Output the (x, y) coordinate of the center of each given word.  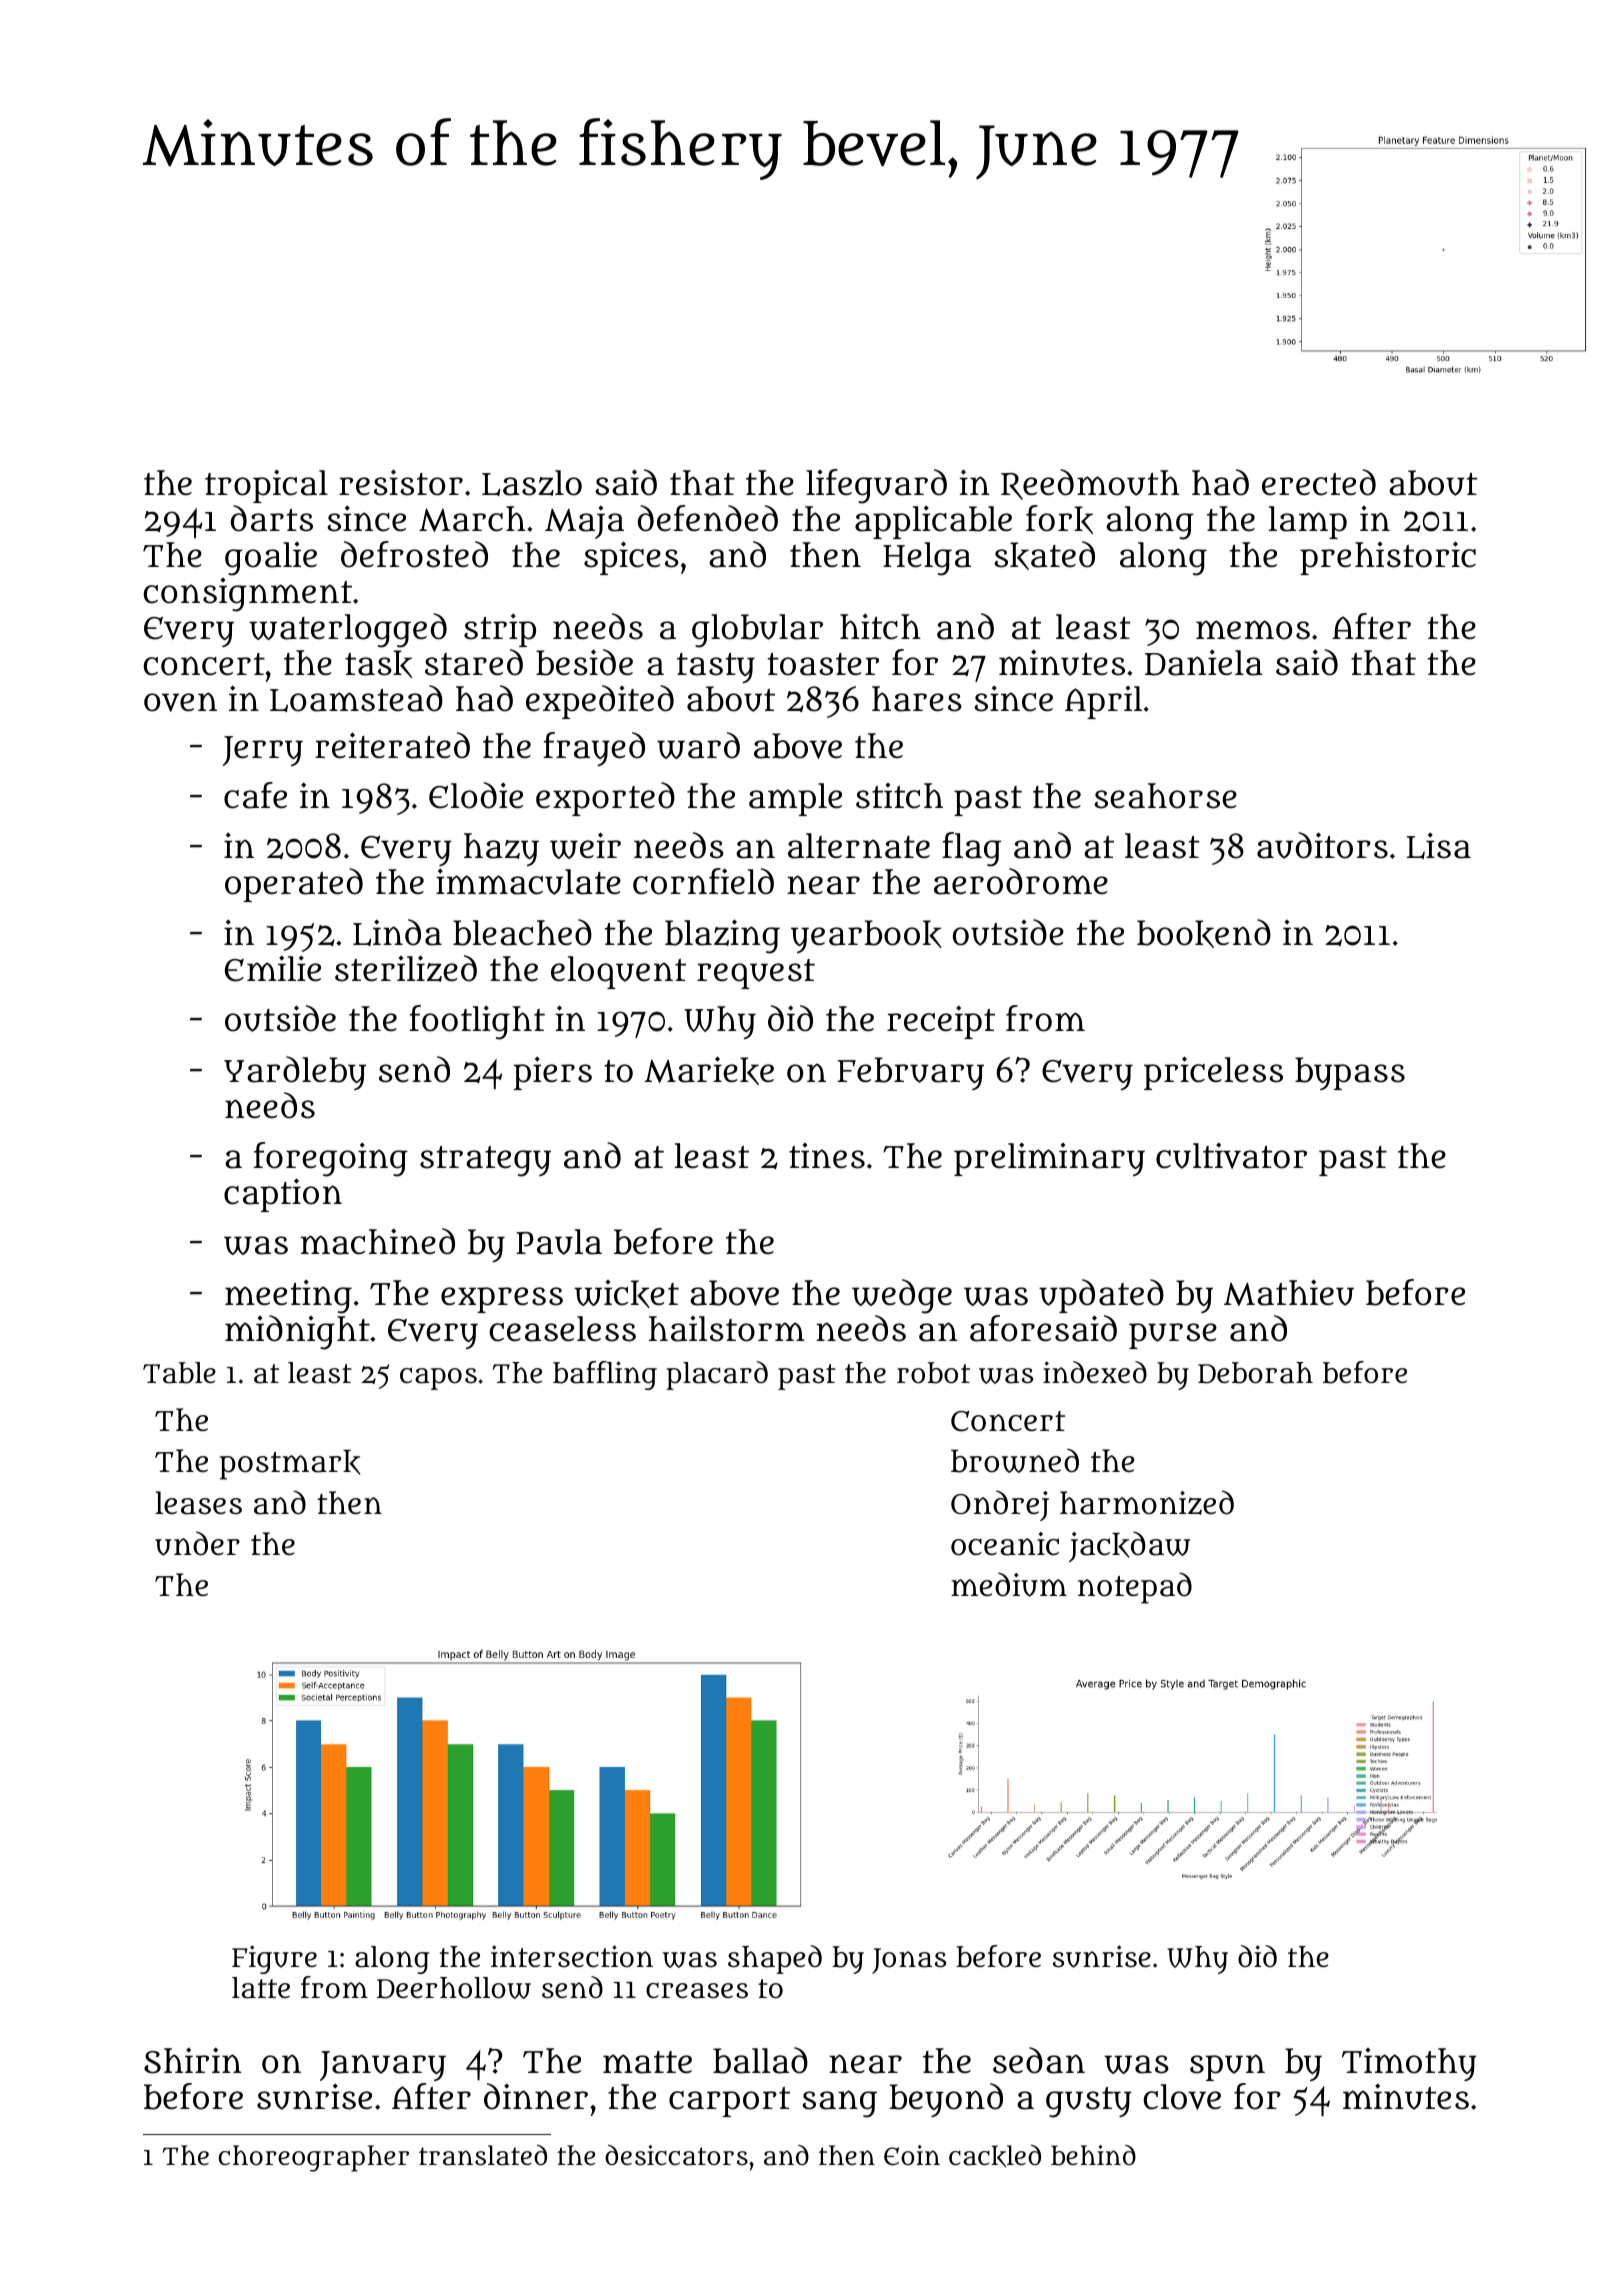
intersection (572, 1956)
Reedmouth (1090, 484)
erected (1319, 482)
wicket (626, 1294)
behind (1093, 2155)
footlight (477, 1022)
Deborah (1255, 1373)
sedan (1039, 2060)
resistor (401, 482)
